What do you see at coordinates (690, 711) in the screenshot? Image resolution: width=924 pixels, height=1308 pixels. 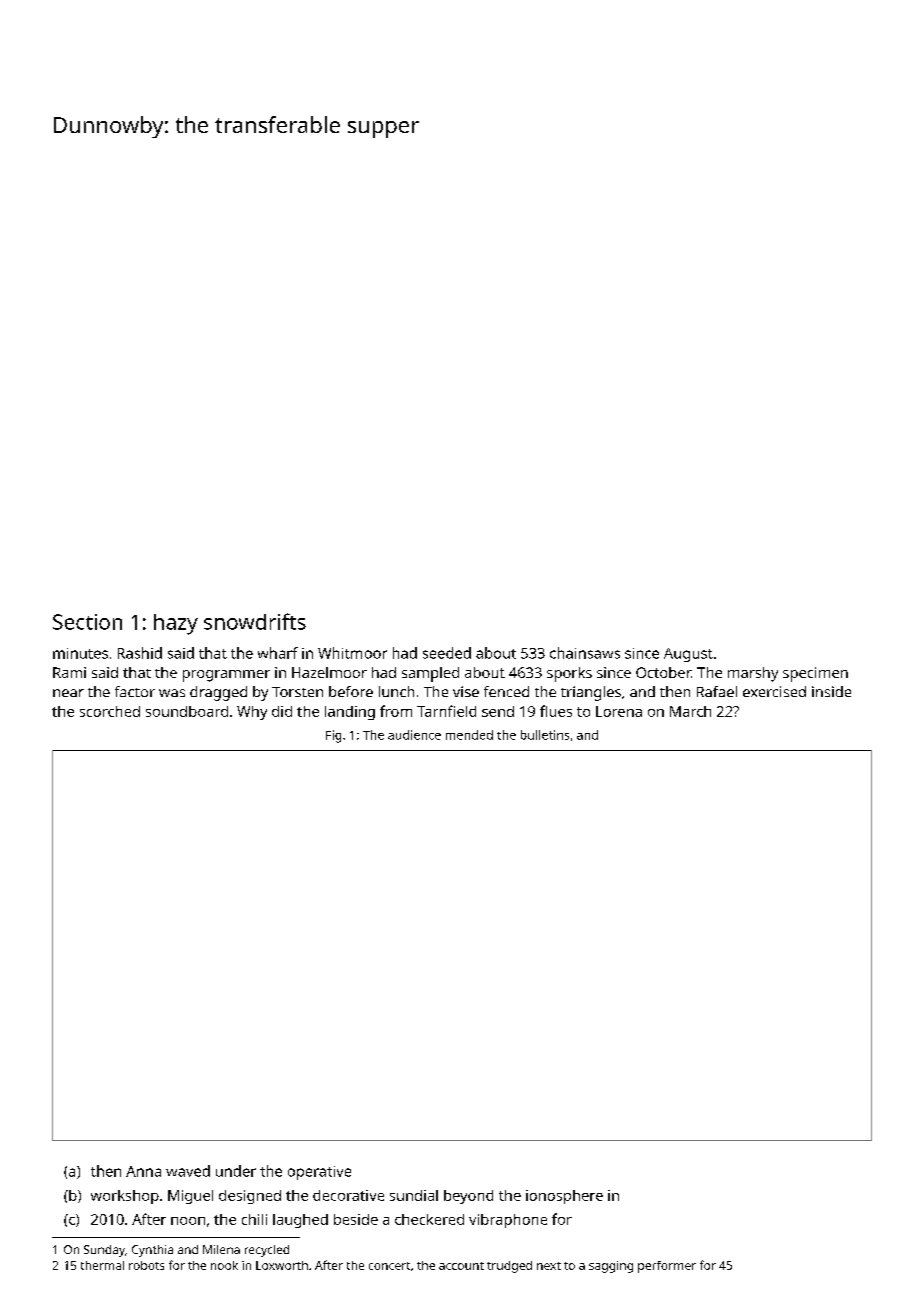 I see `March` at bounding box center [690, 711].
